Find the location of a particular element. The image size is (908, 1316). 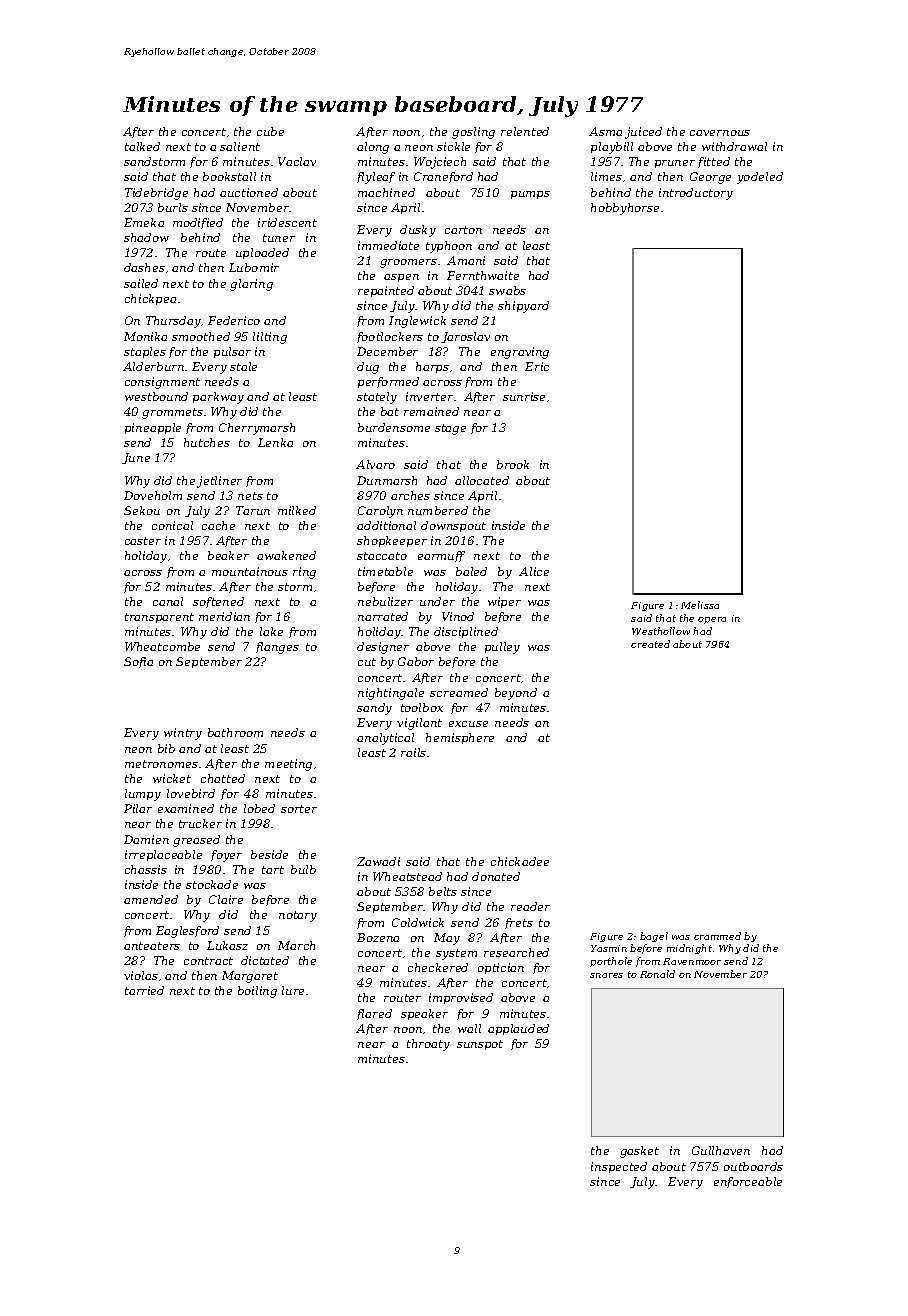

crammed is located at coordinates (717, 936).
